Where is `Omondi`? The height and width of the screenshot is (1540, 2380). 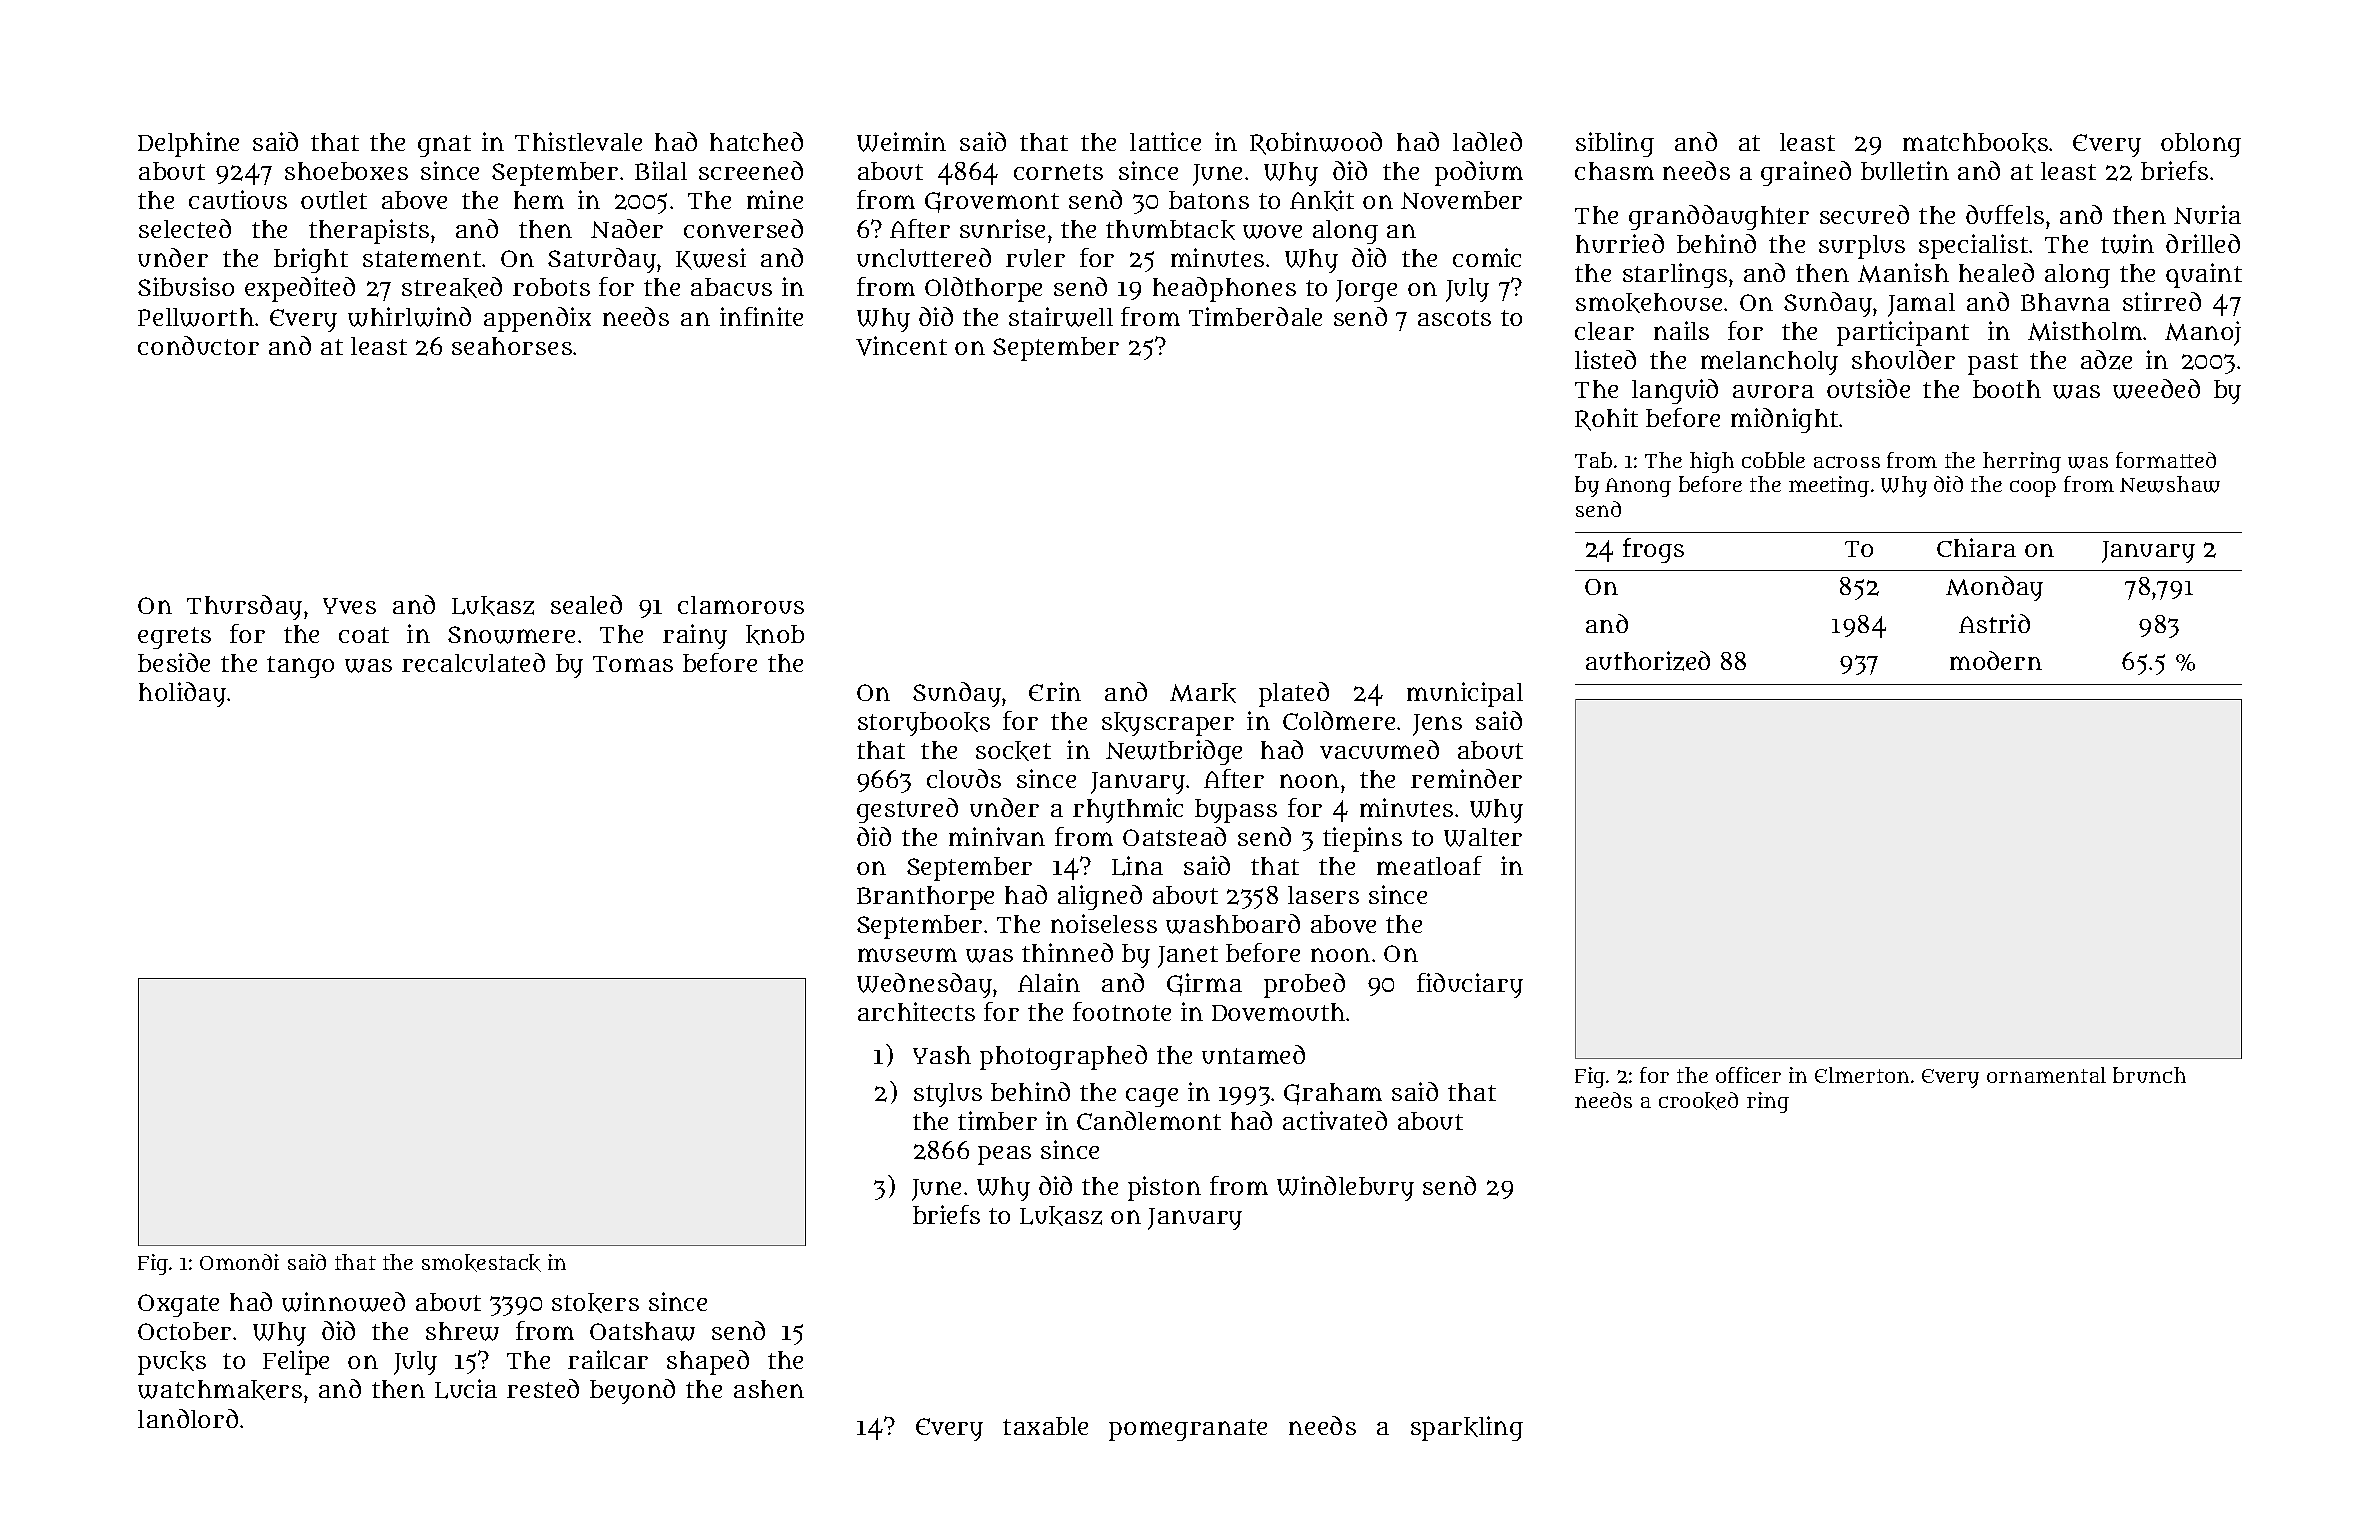 Omondi is located at coordinates (239, 1262).
